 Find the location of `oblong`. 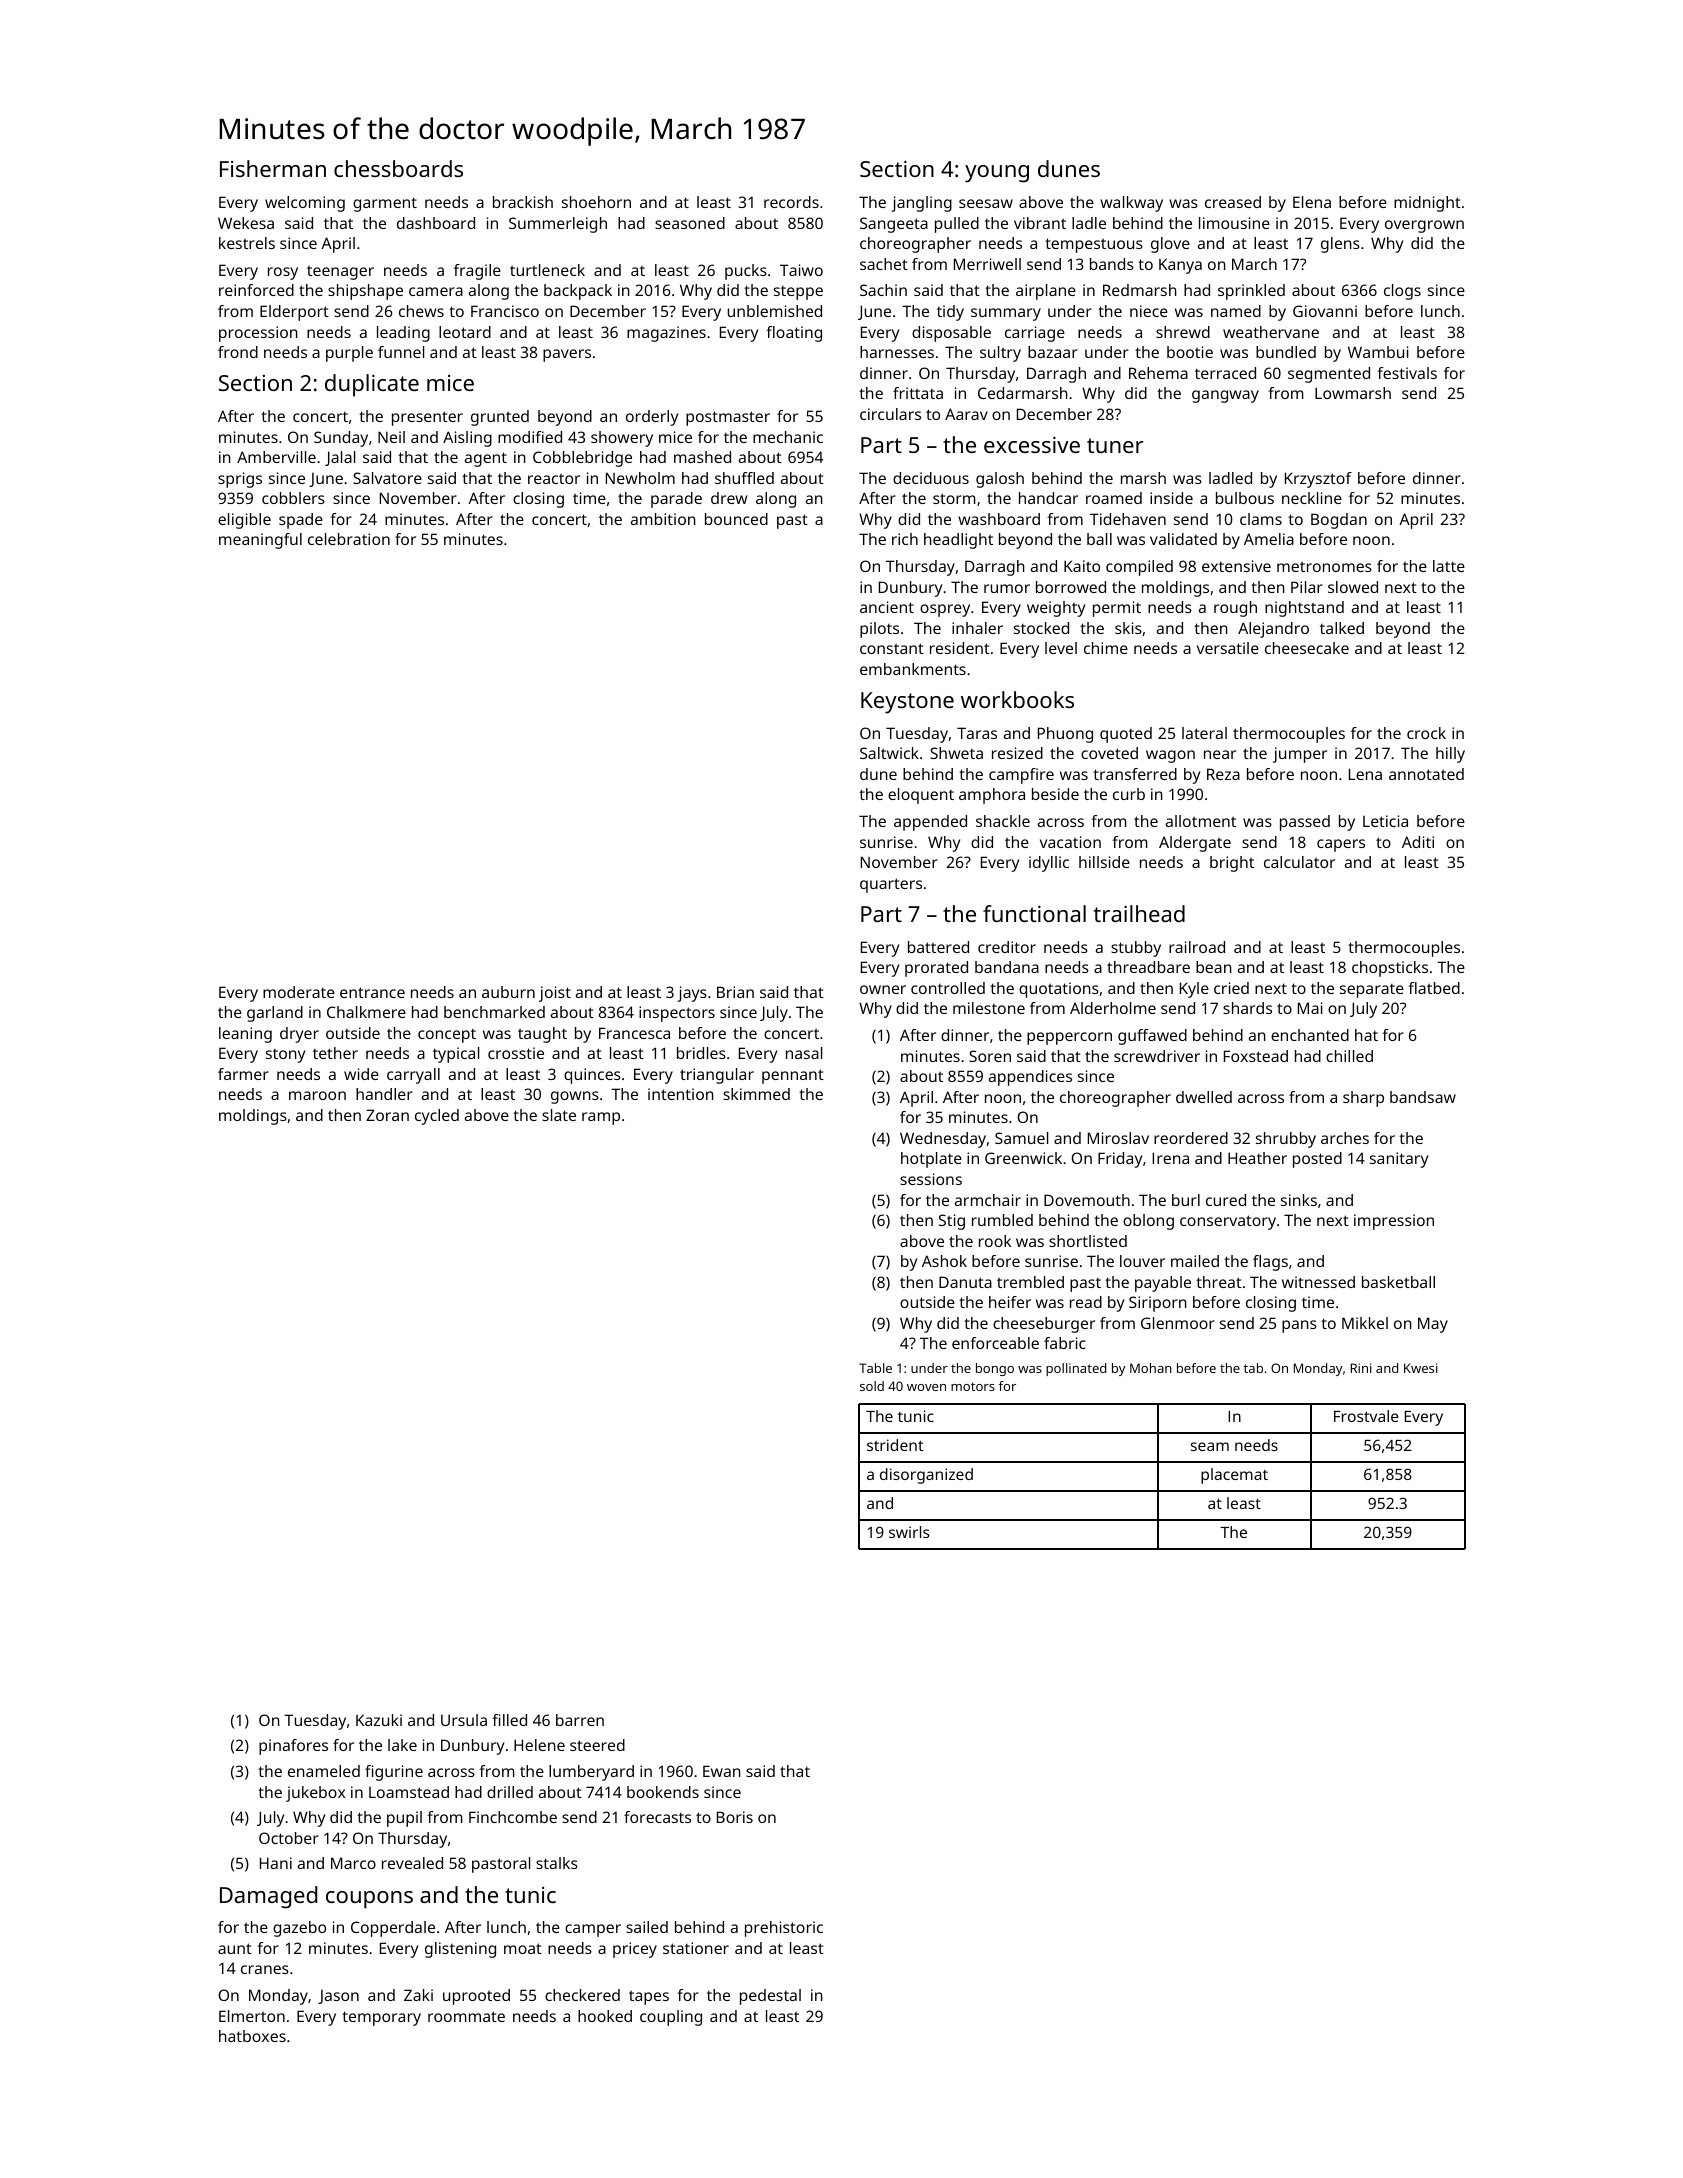

oblong is located at coordinates (1148, 1222).
